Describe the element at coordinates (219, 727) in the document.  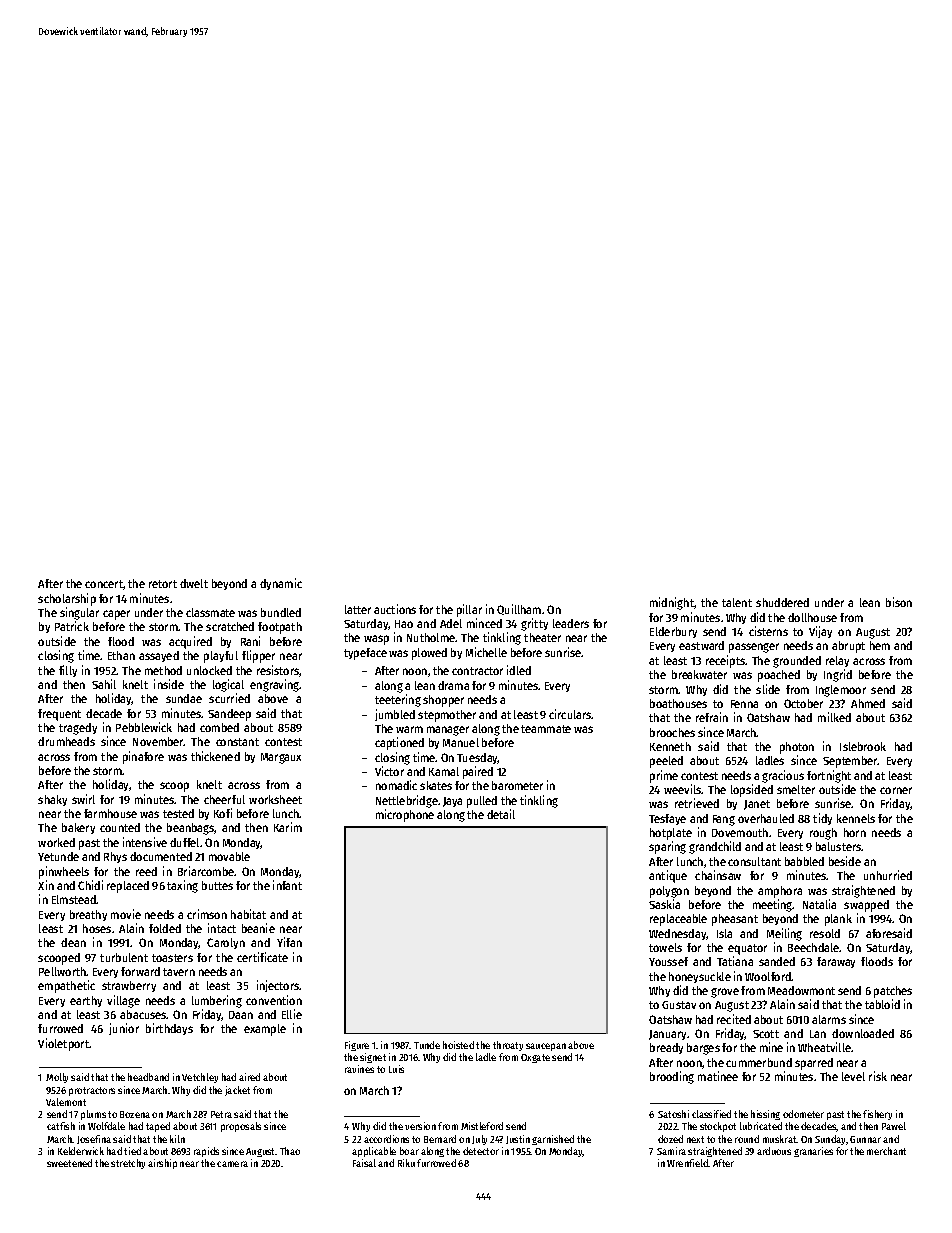
I see `combed` at that location.
